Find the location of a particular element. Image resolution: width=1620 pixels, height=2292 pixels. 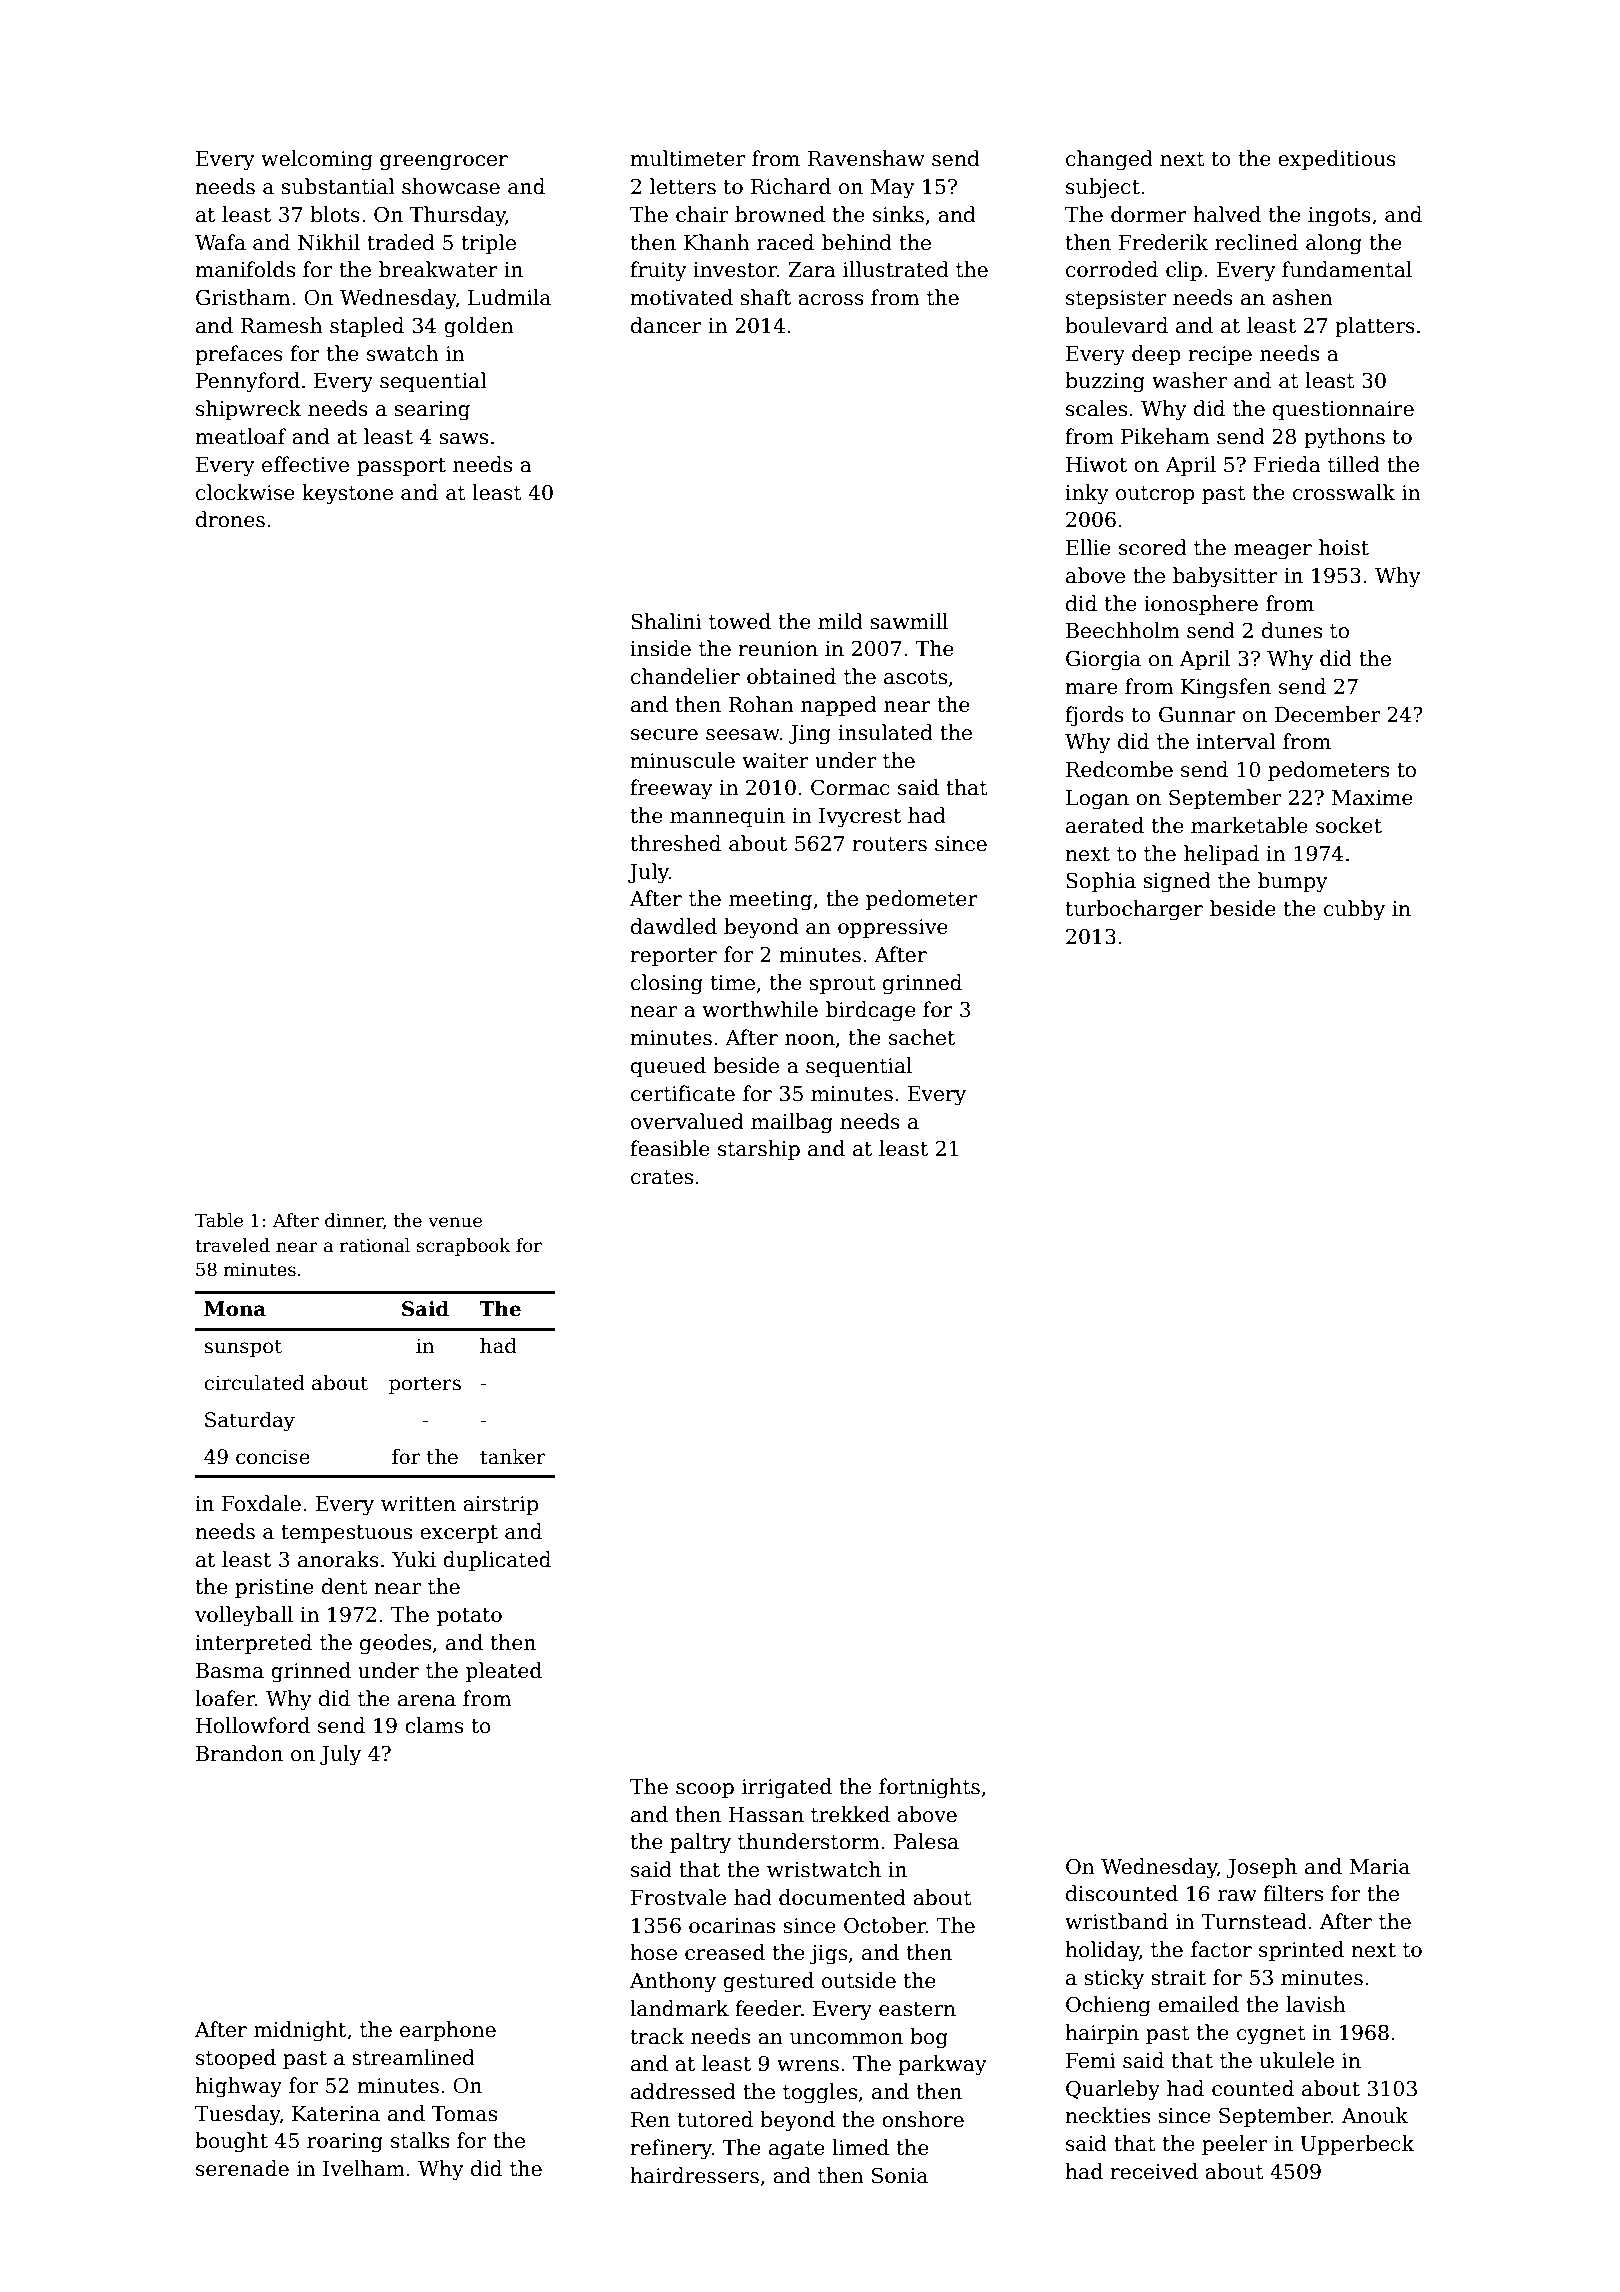

welcoming is located at coordinates (317, 160).
